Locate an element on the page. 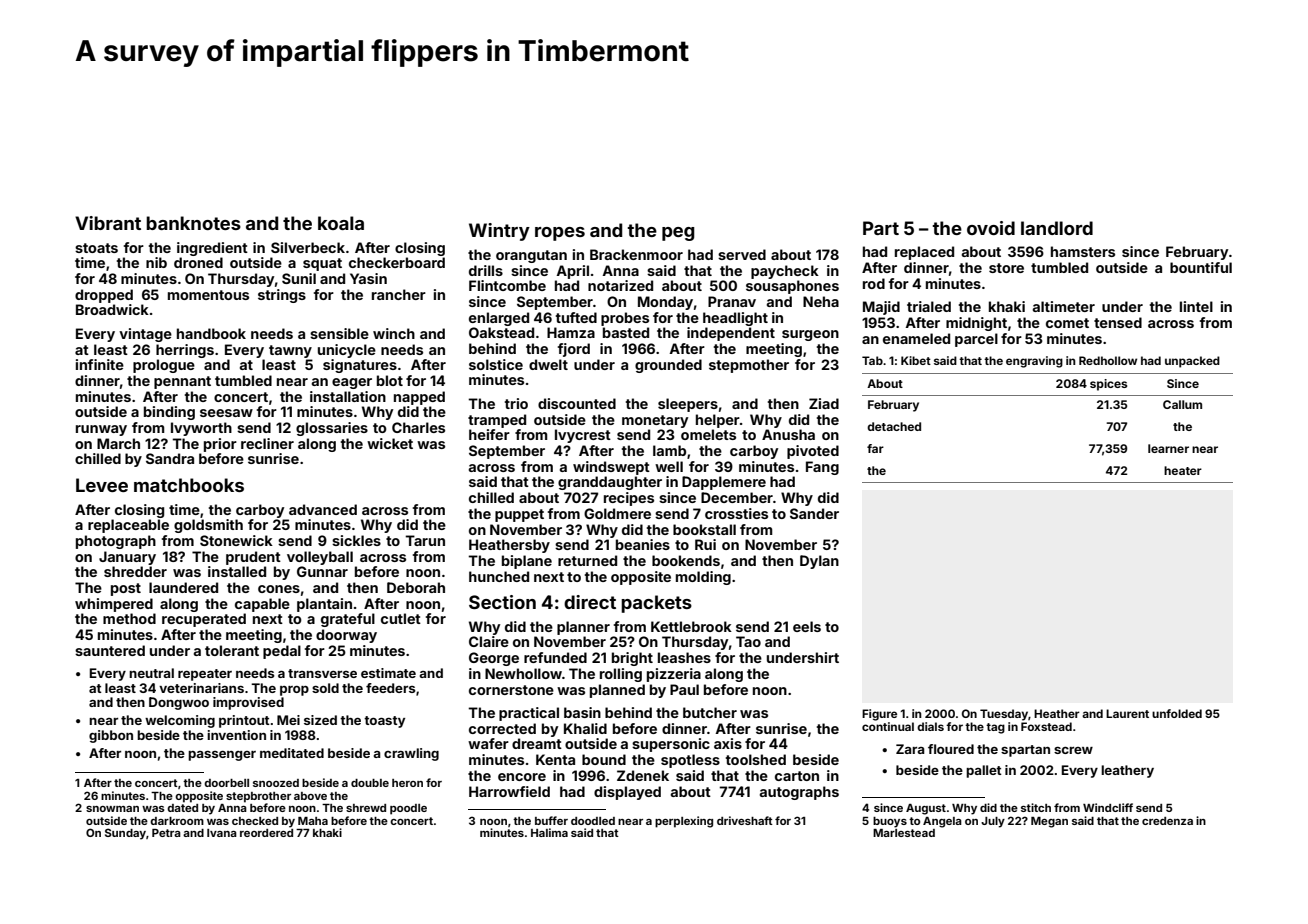 The width and height of the document is (1308, 924). hamsters is located at coordinates (1083, 251).
